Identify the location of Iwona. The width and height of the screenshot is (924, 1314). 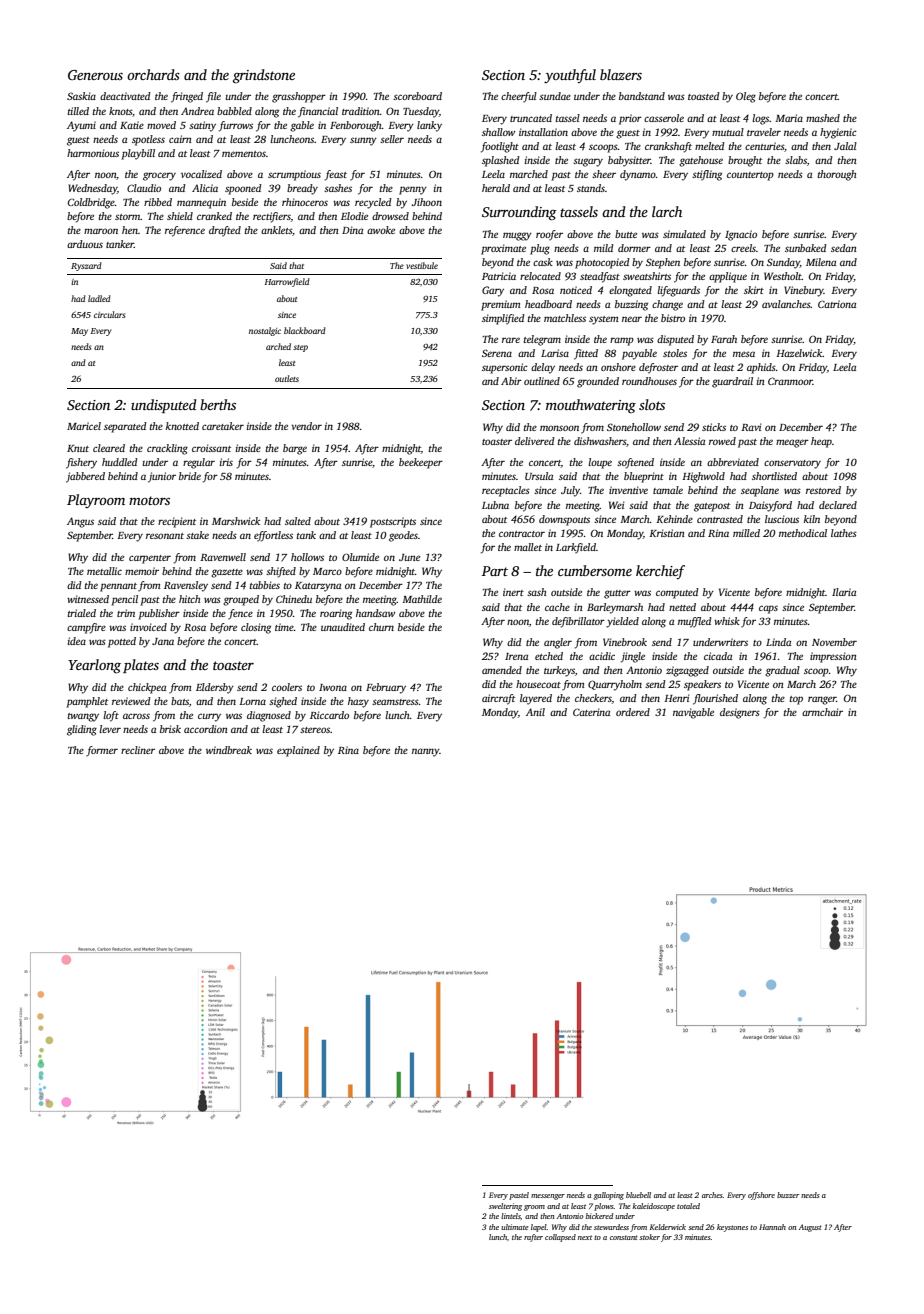
(333, 687).
